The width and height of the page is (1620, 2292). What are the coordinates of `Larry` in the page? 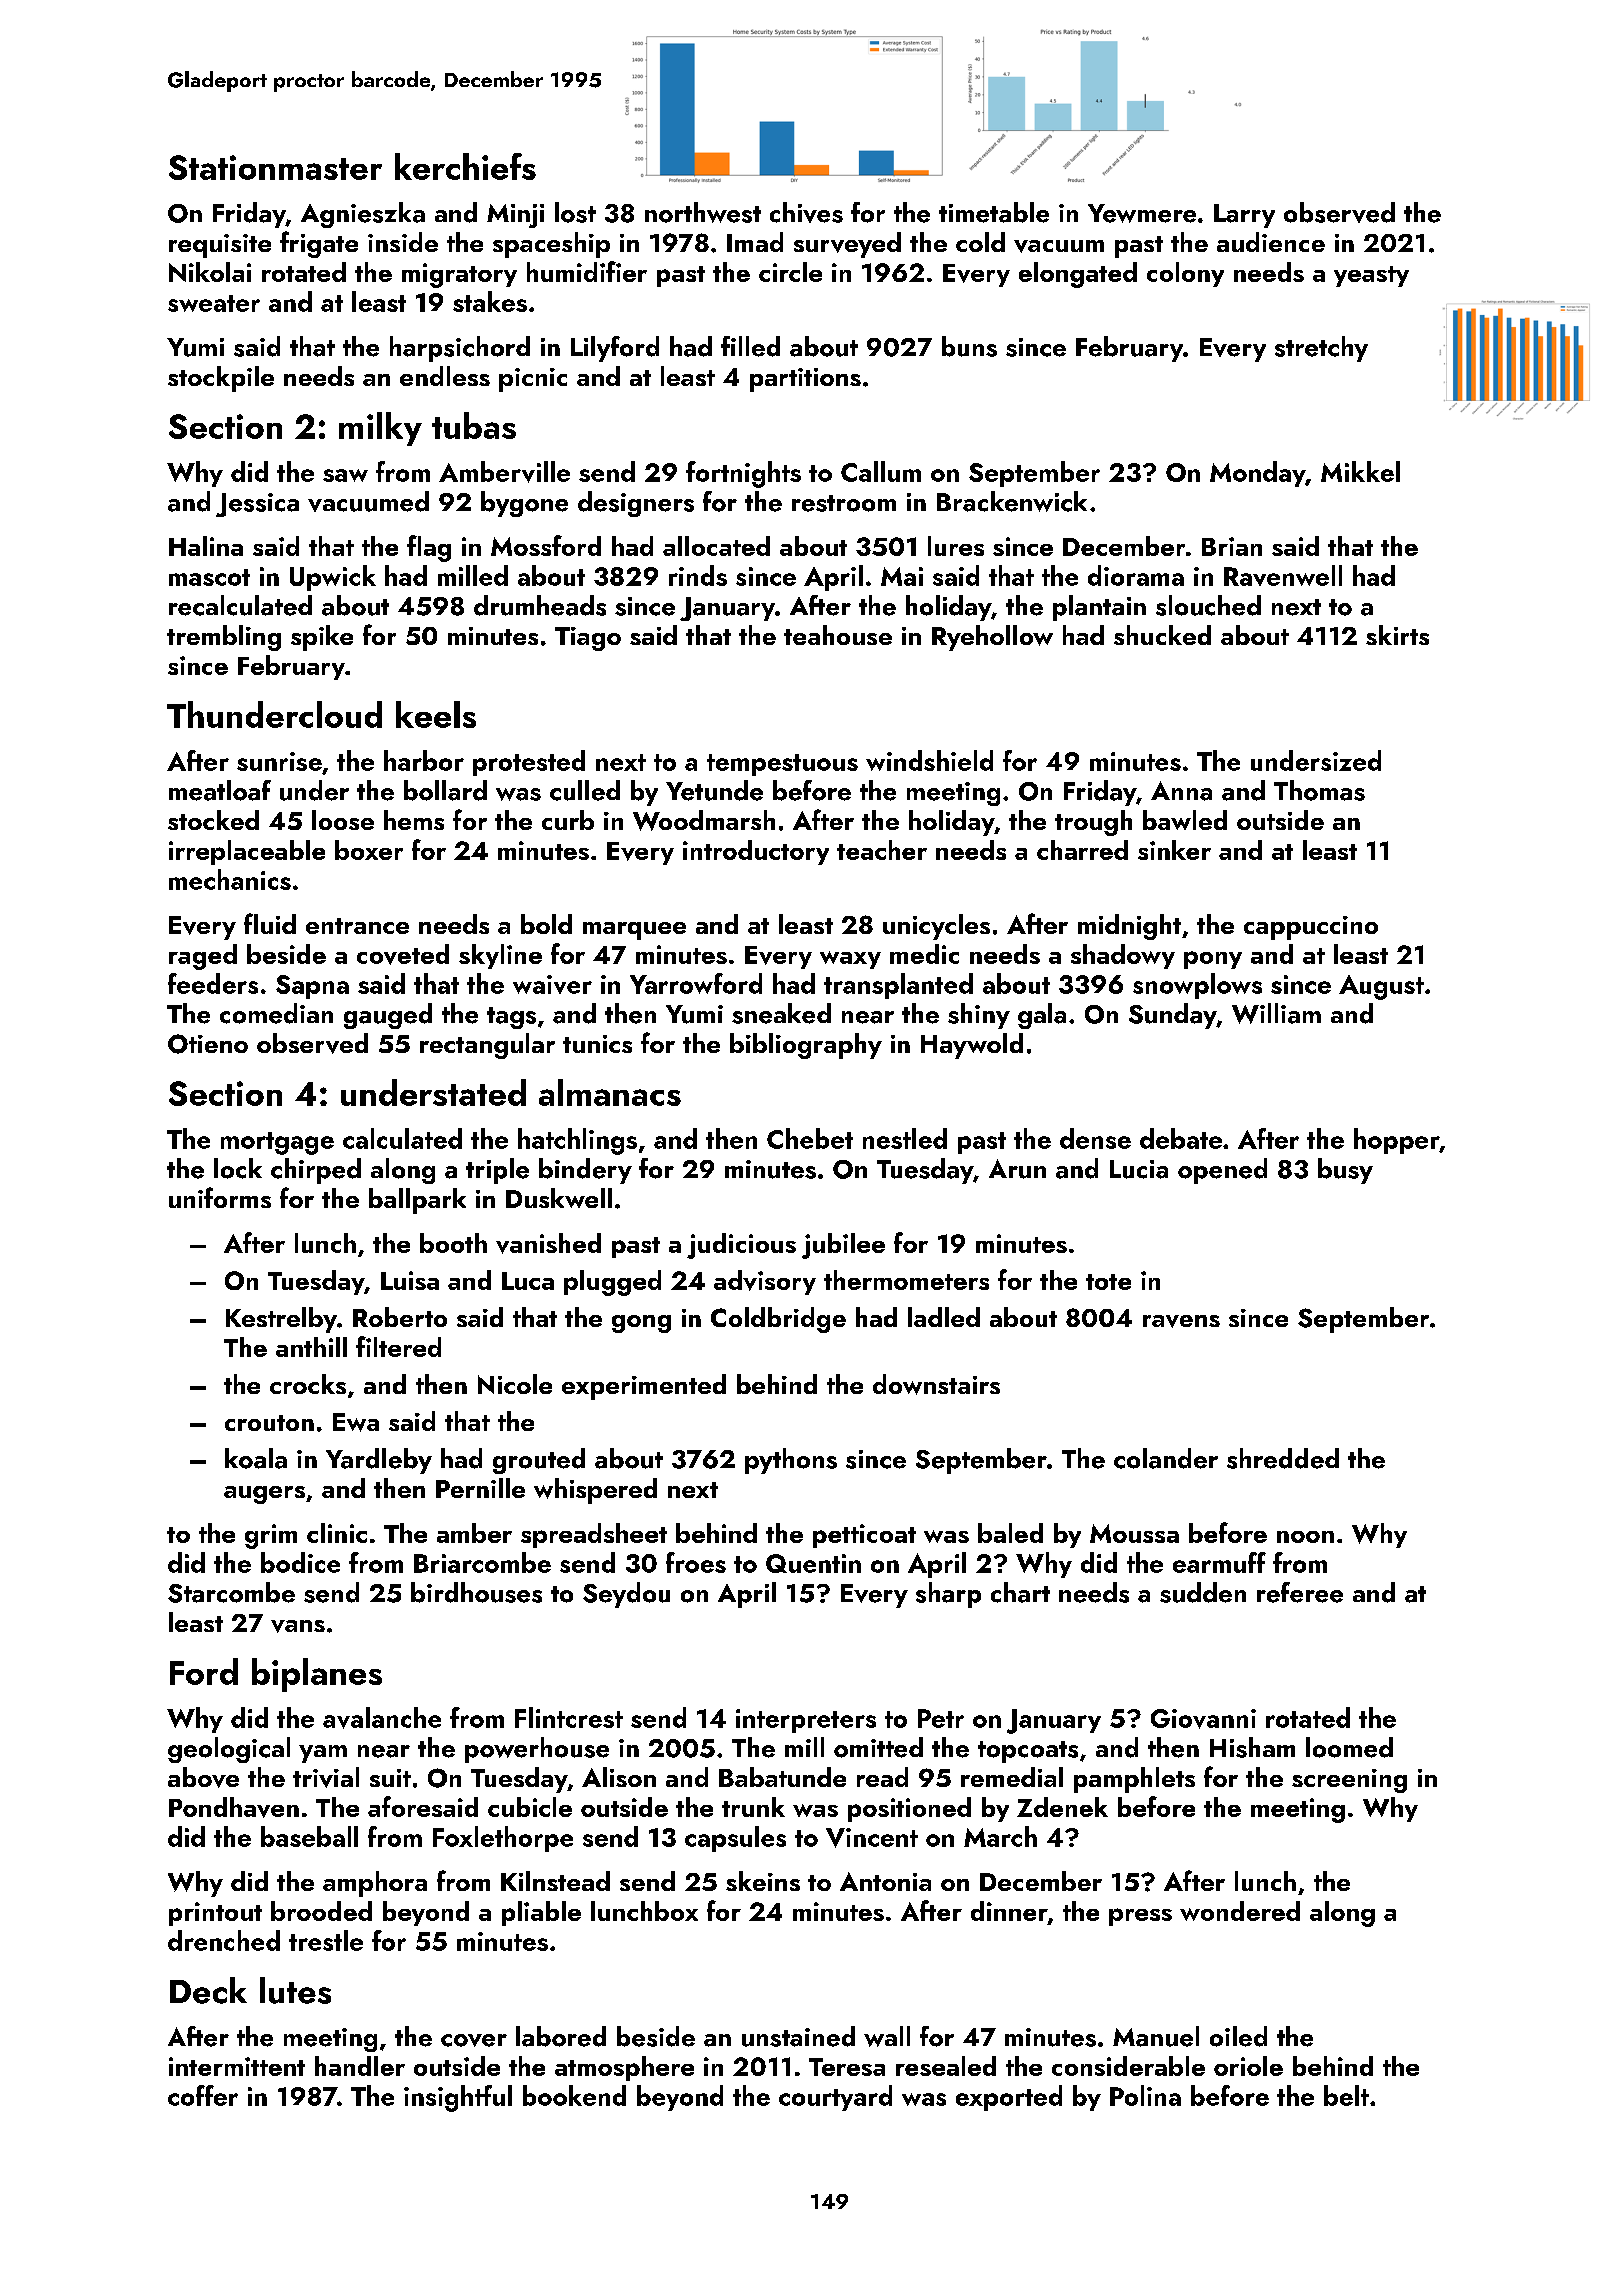 It's located at (1244, 216).
